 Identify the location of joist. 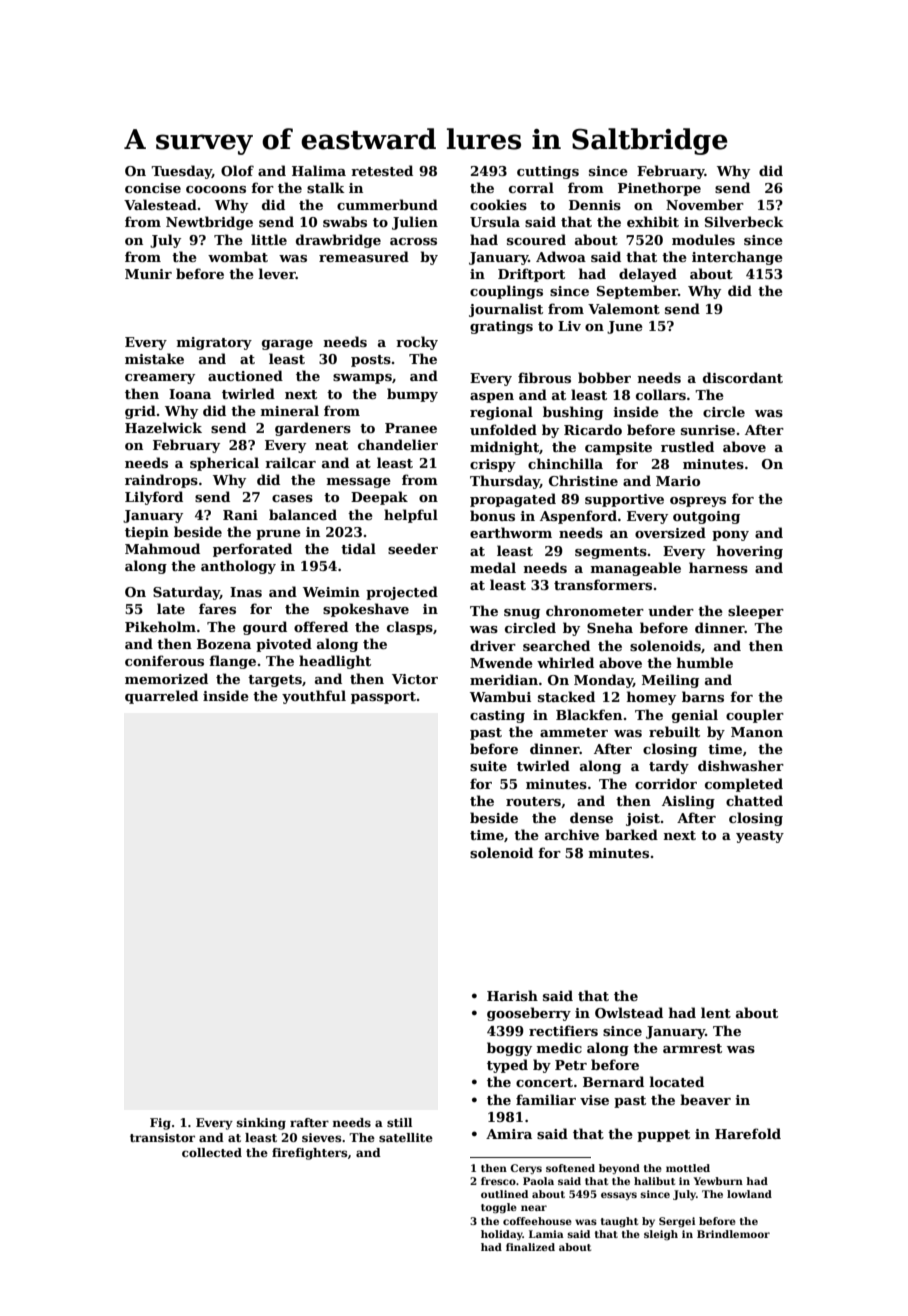
(643, 819).
